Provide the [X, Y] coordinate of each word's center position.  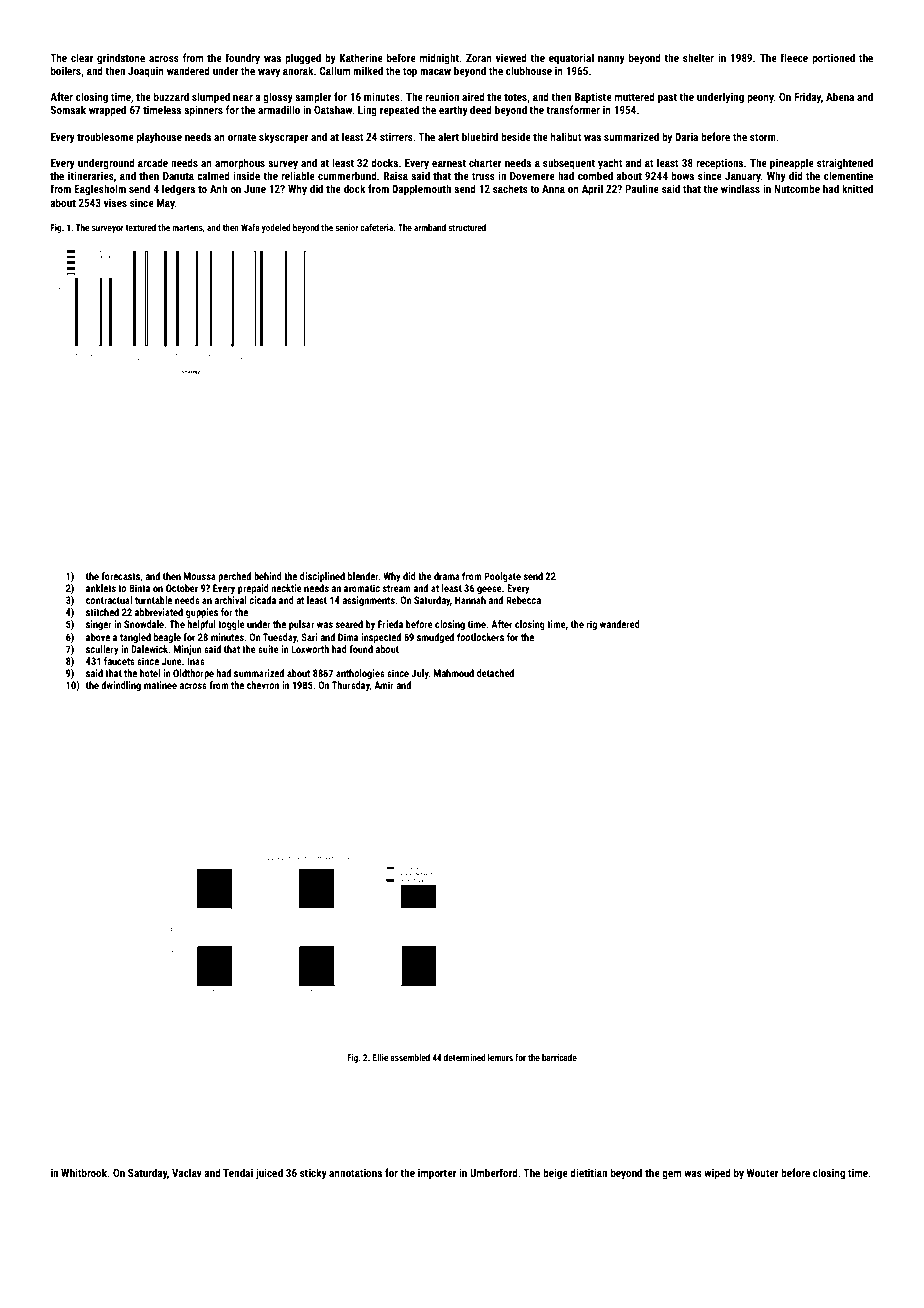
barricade [559, 1057]
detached [495, 673]
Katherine [361, 57]
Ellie [380, 1057]
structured [467, 227]
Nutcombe [797, 188]
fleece [794, 57]
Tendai [238, 1172]
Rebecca [523, 600]
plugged [303, 59]
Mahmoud [454, 673]
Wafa [250, 227]
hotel [150, 673]
